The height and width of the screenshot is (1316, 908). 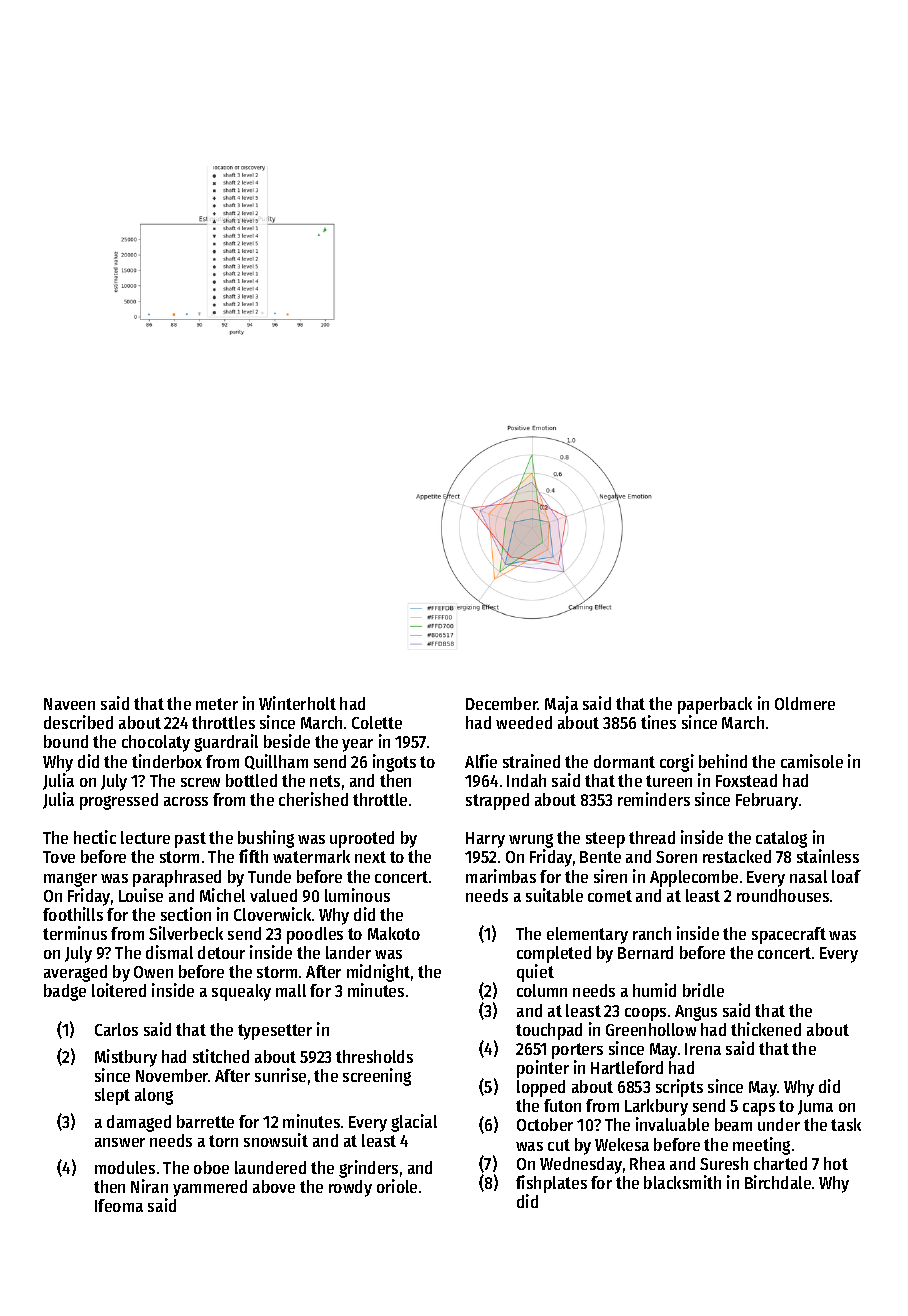 What do you see at coordinates (377, 722) in the screenshot?
I see `Colette` at bounding box center [377, 722].
